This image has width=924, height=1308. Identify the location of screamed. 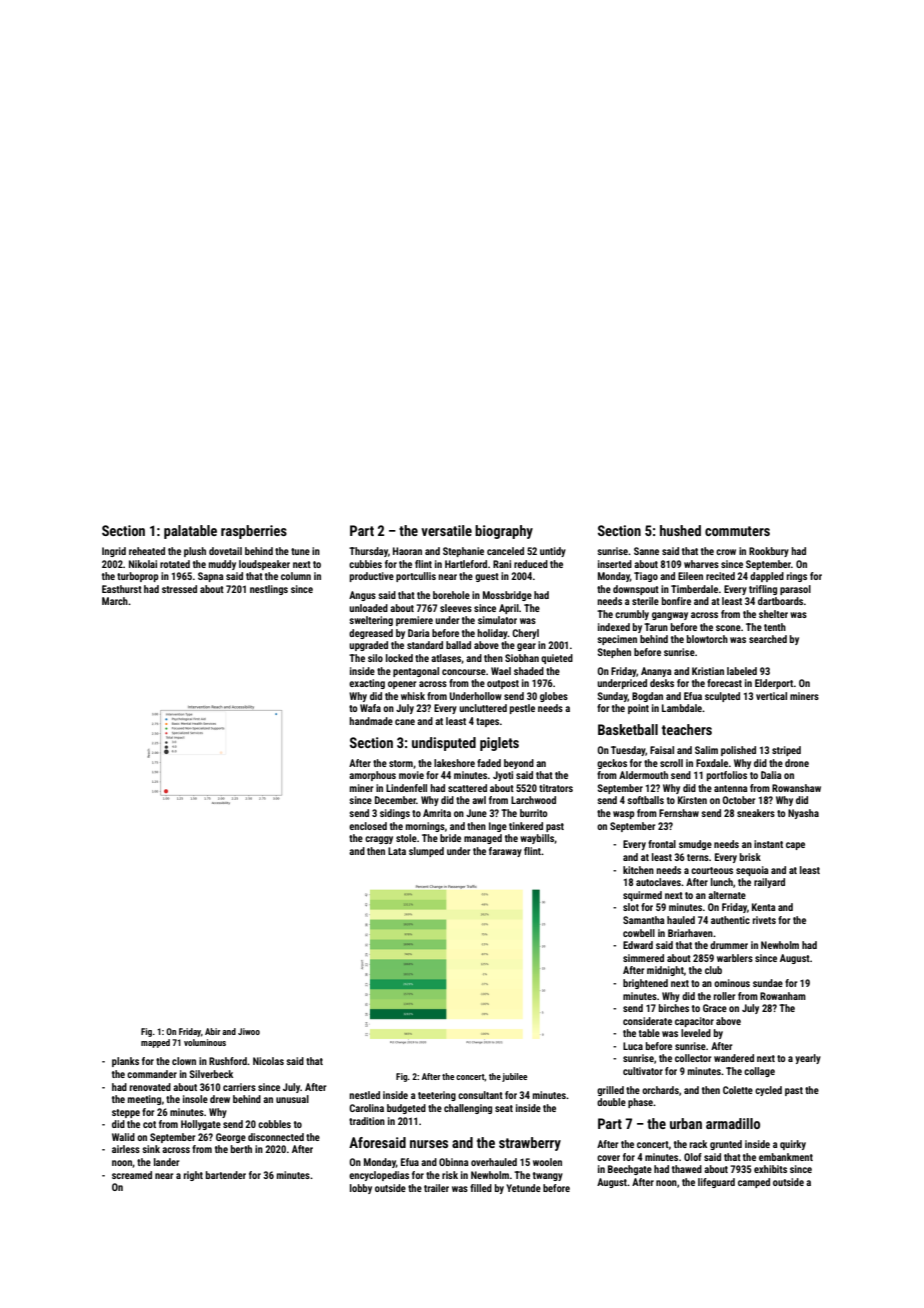
(132, 1175).
